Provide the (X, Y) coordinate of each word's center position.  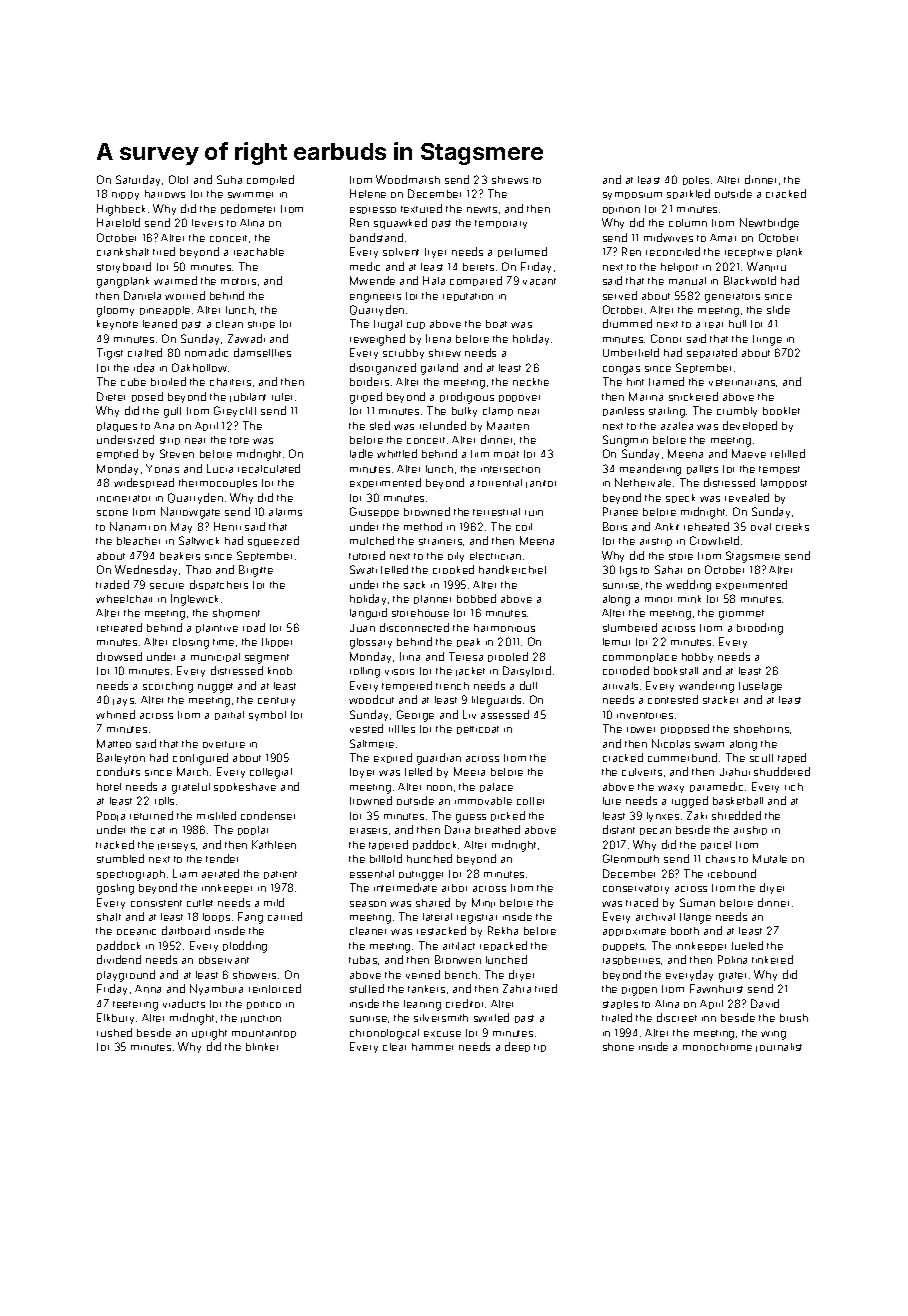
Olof (178, 179)
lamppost (784, 483)
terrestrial (496, 512)
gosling (115, 889)
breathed (497, 829)
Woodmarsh (408, 179)
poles (696, 180)
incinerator (123, 498)
